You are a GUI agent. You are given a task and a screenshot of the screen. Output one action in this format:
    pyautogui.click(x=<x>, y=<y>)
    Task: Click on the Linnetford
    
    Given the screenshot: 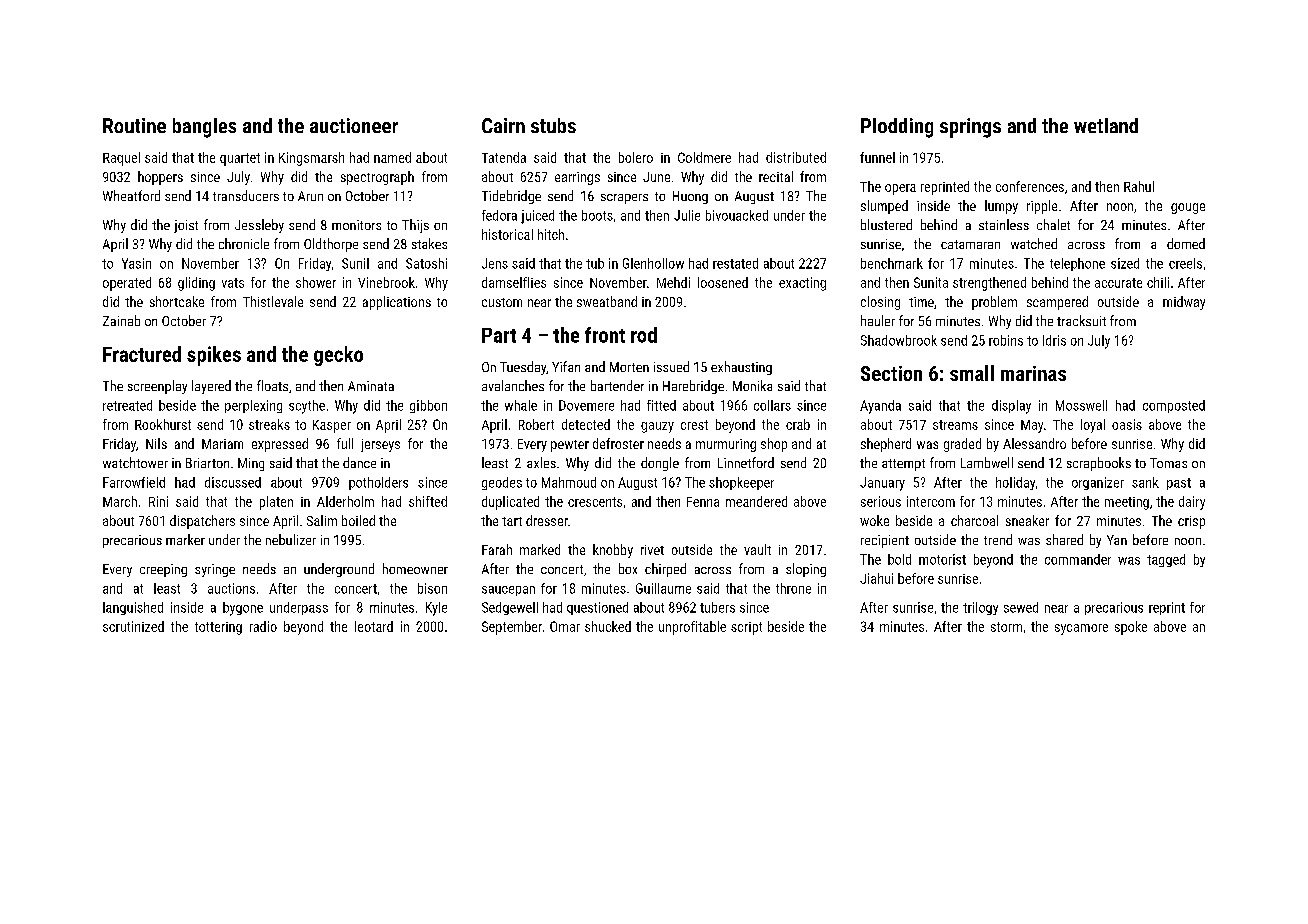 What is the action you would take?
    pyautogui.click(x=746, y=462)
